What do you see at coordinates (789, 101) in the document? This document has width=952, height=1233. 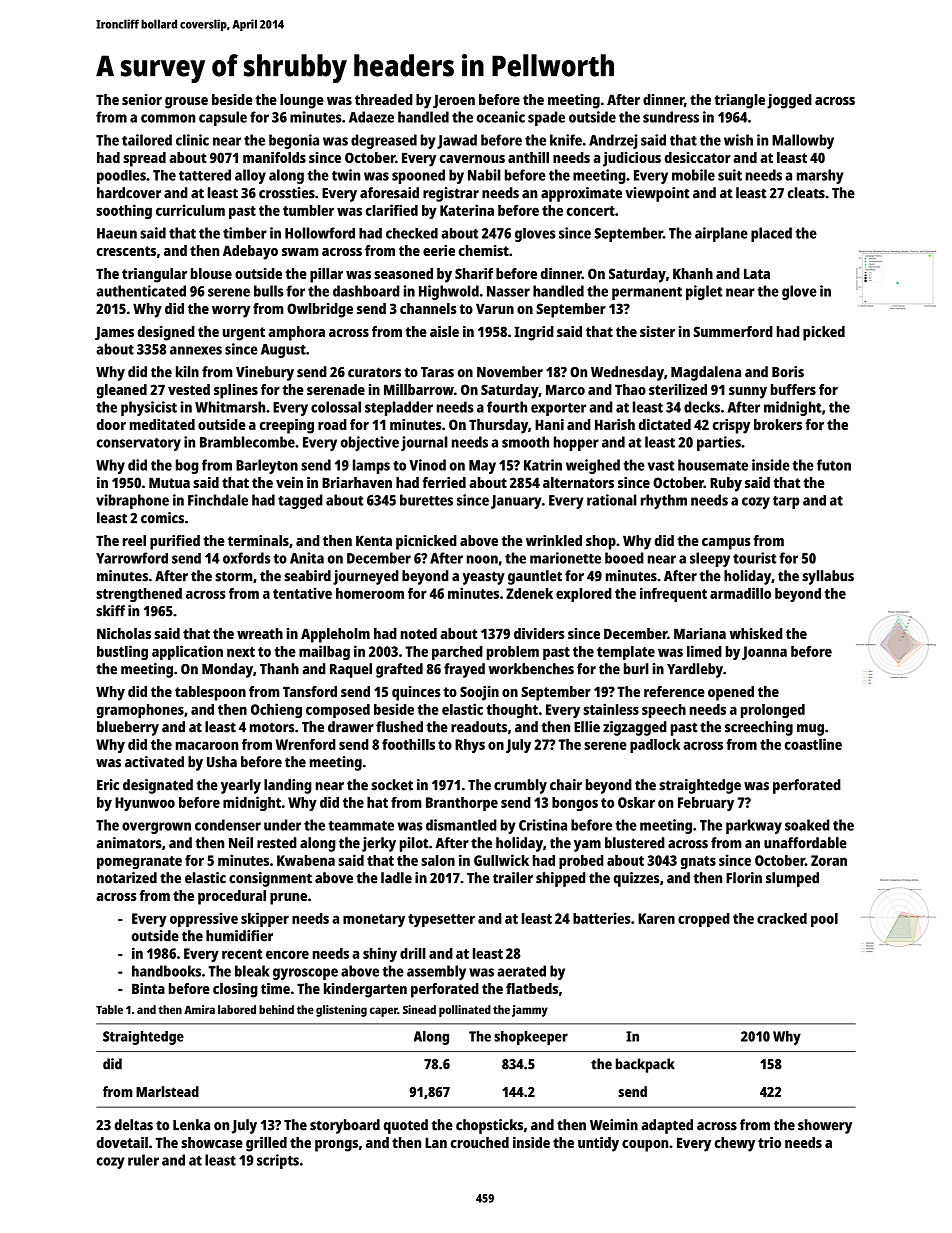 I see `jogged` at bounding box center [789, 101].
